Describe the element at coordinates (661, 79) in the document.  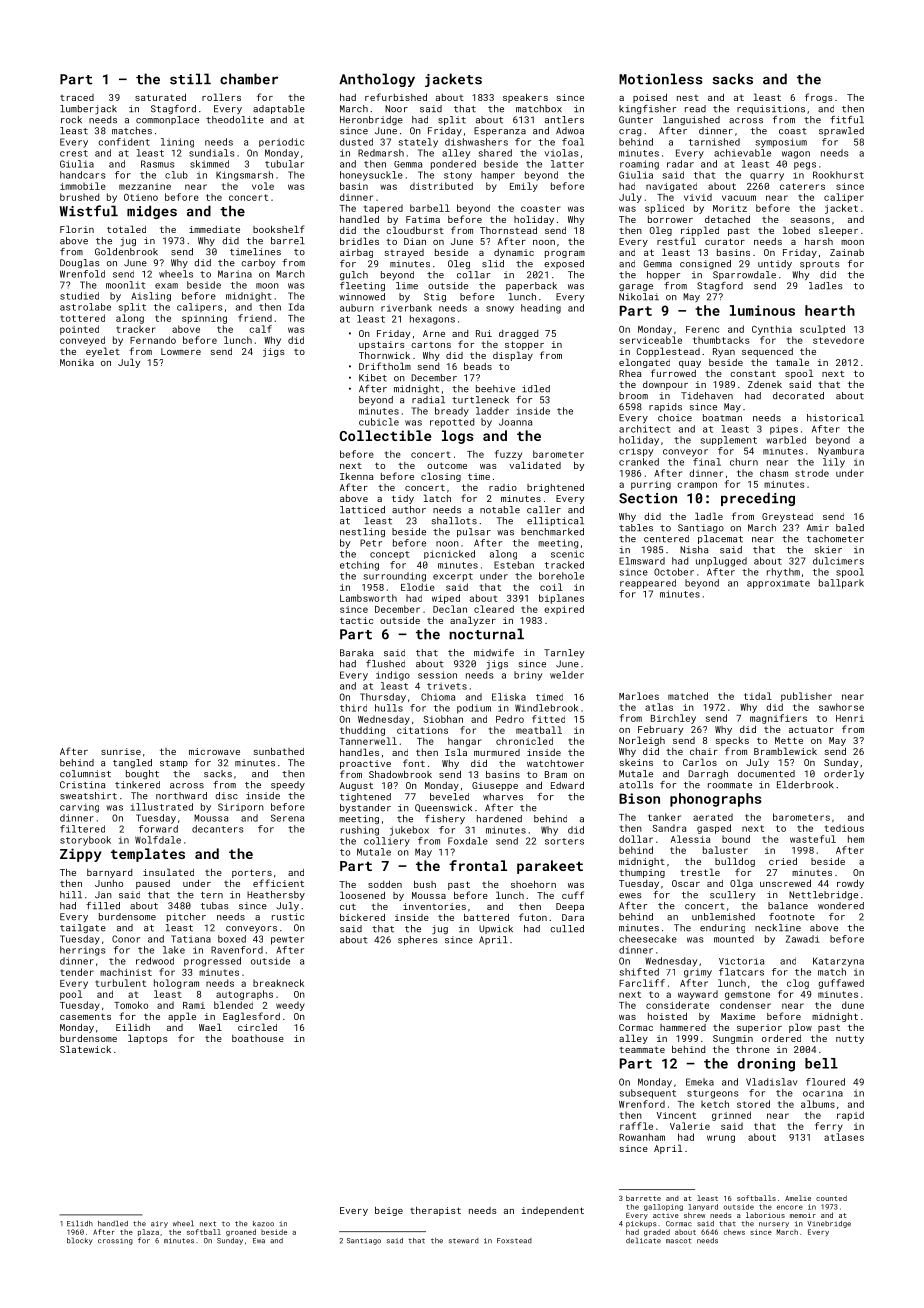
I see `Motionless` at that location.
